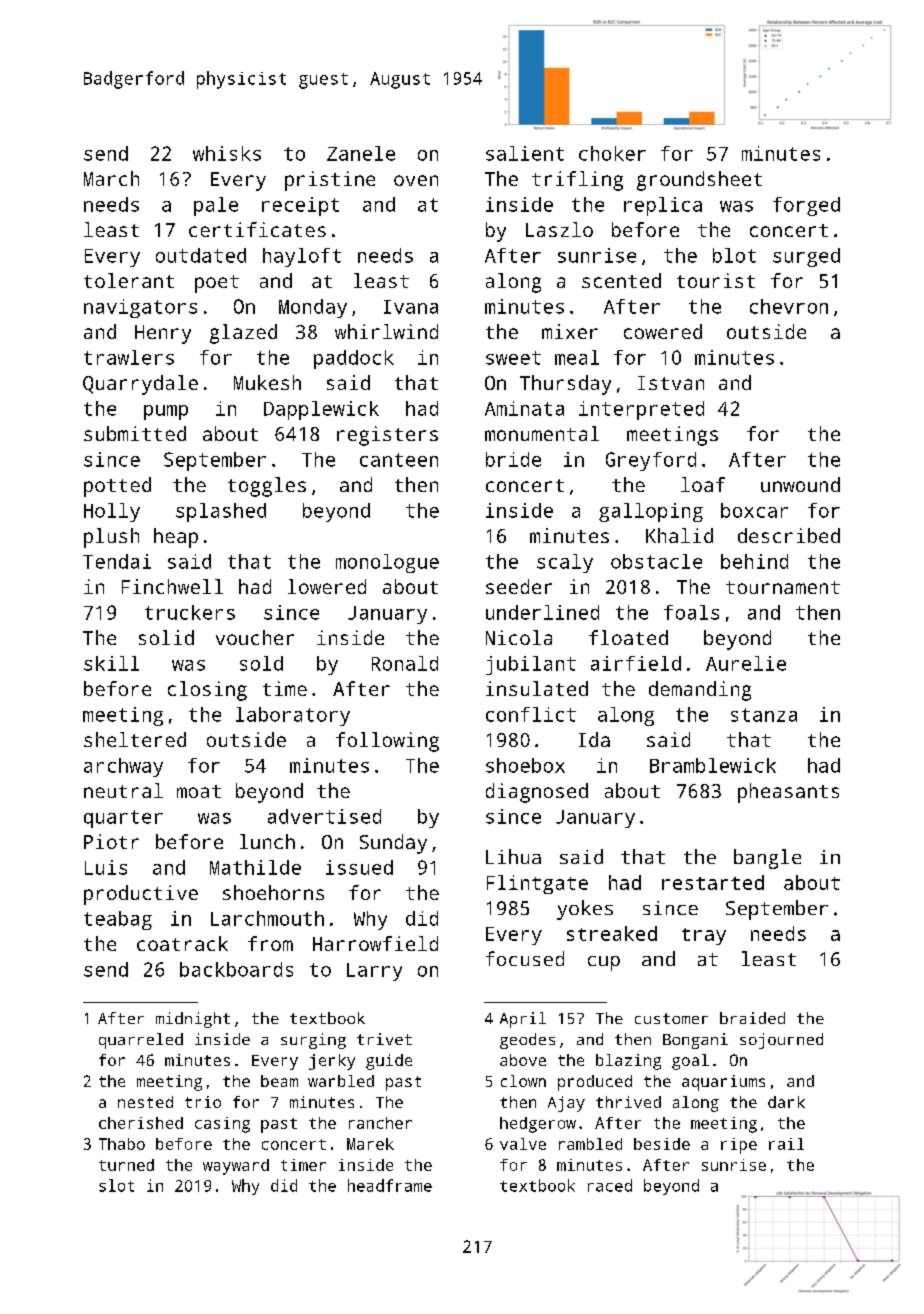 The image size is (924, 1314). What do you see at coordinates (222, 1125) in the screenshot?
I see `casing` at bounding box center [222, 1125].
